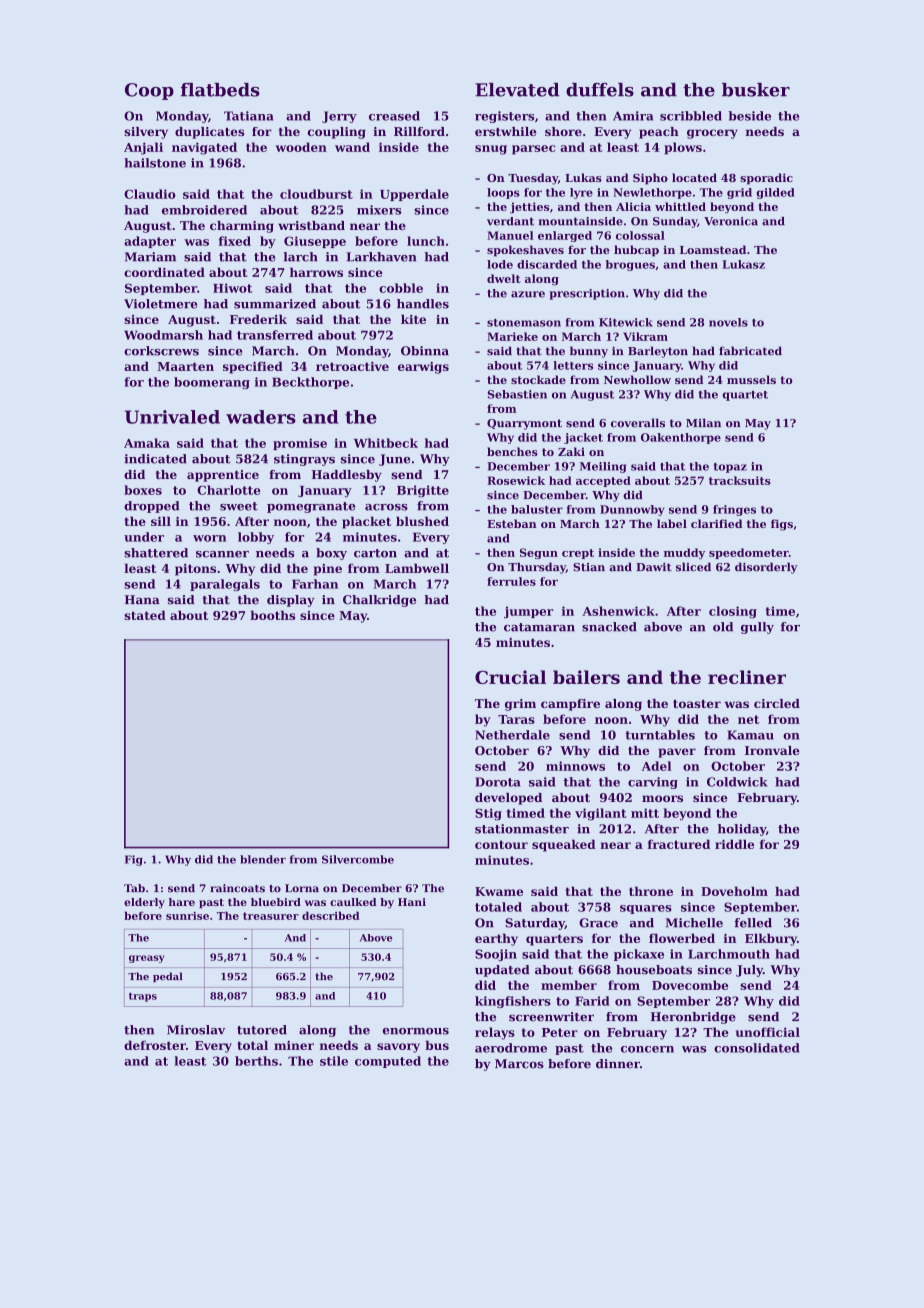 The image size is (924, 1308). I want to click on Marcos, so click(519, 1064).
